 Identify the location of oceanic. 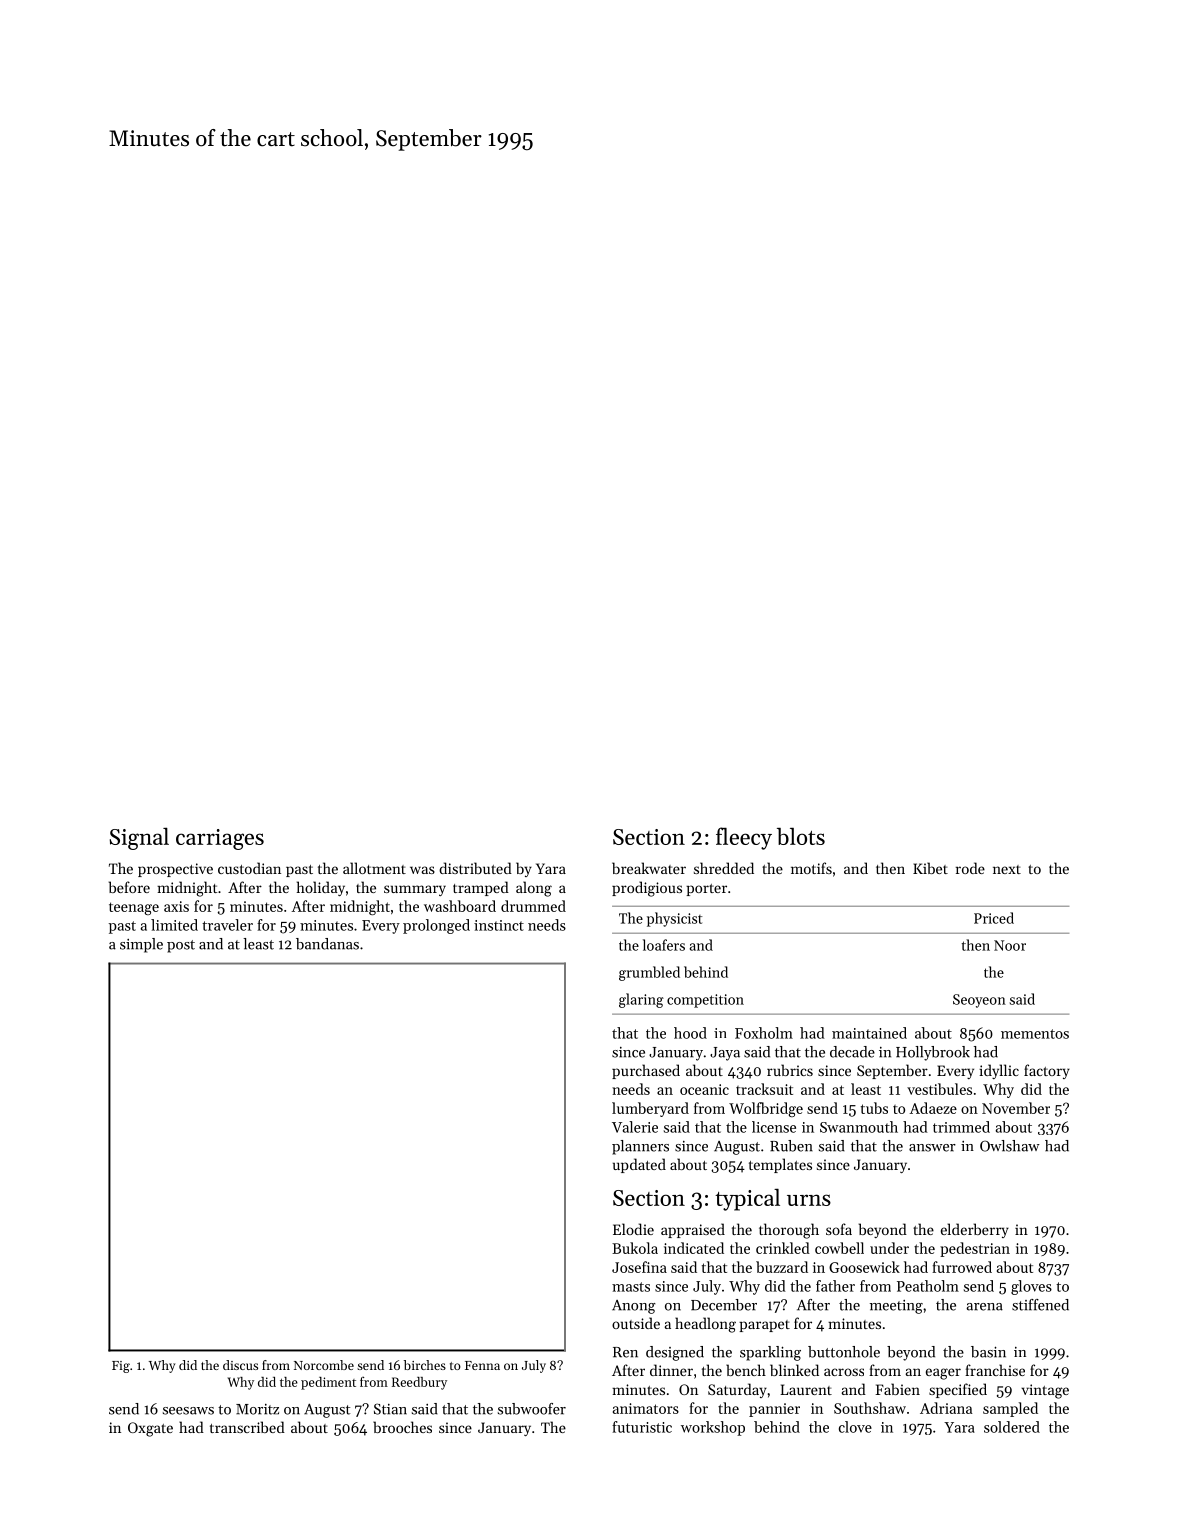
(704, 1089).
